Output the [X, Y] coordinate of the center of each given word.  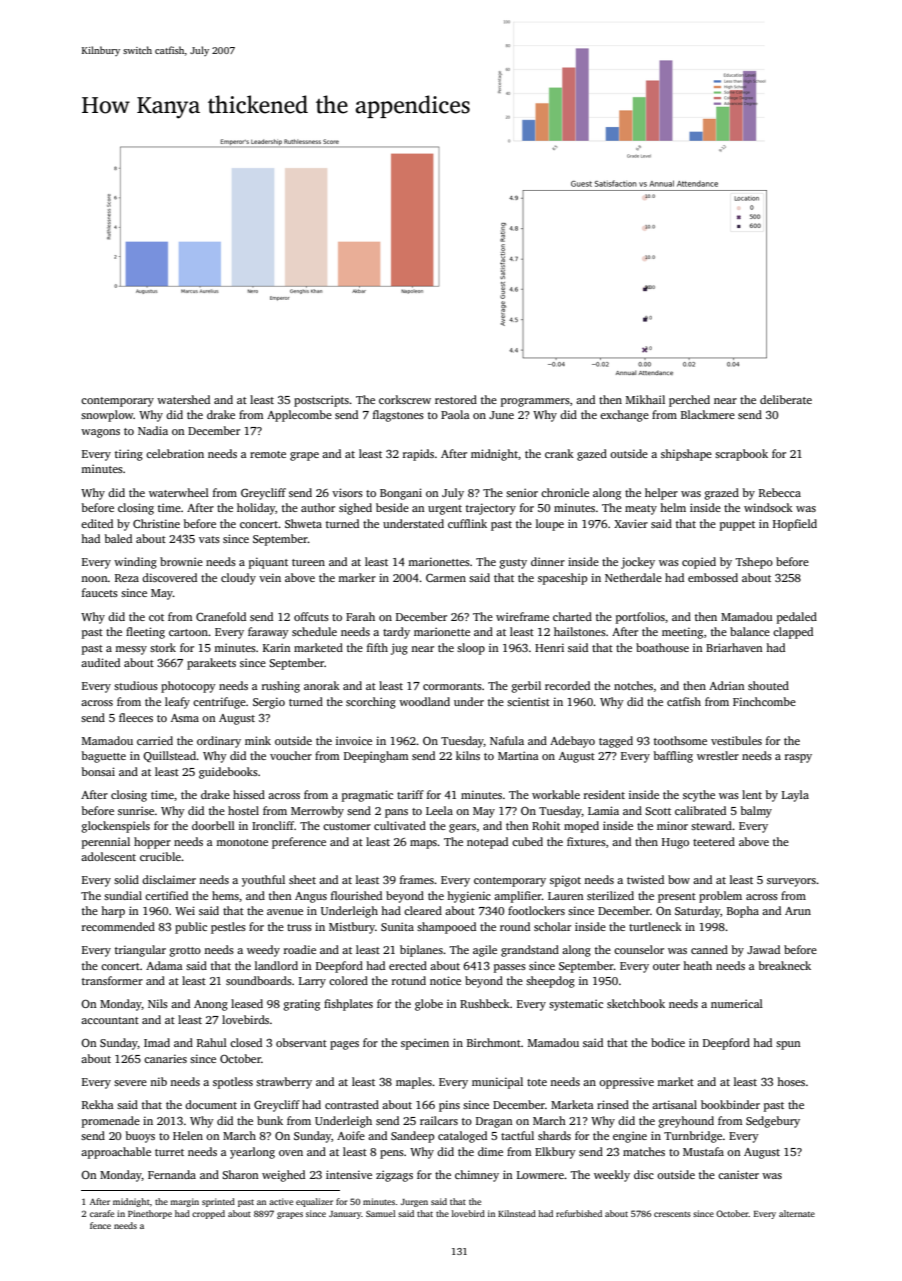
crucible [160, 856]
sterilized [610, 895]
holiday [256, 509]
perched [689, 401]
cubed [527, 841]
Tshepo [754, 563]
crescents [672, 1214]
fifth [377, 647]
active [281, 1201]
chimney [477, 1176]
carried [155, 740]
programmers [535, 402]
